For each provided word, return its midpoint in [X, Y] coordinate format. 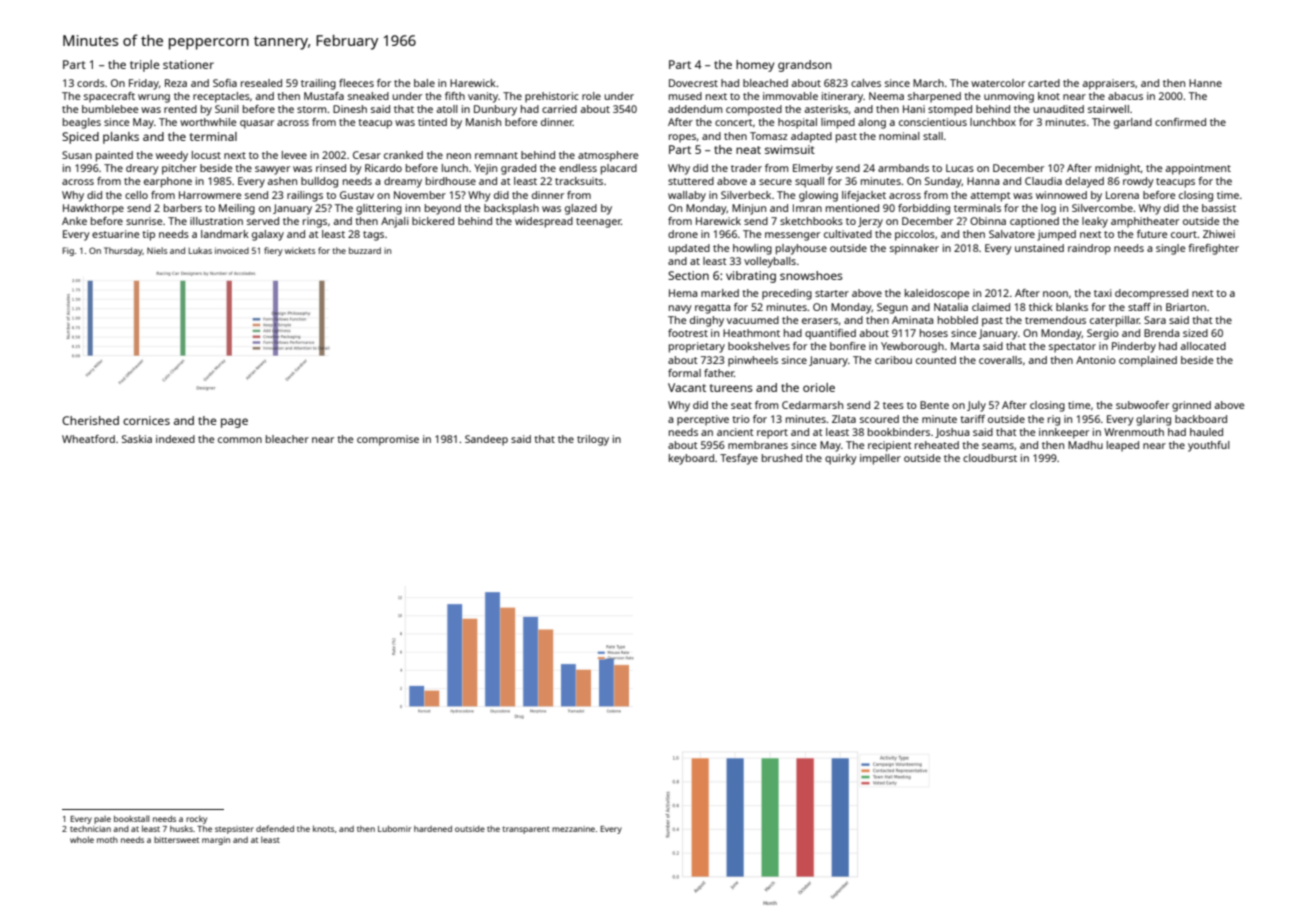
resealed [261, 83]
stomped [950, 110]
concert [734, 122]
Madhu [1085, 445]
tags [373, 236]
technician [90, 829]
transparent [526, 830]
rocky [196, 819]
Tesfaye [739, 459]
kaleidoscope [937, 294]
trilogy [593, 440]
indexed [175, 439]
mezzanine [573, 829]
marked [720, 293]
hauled [1206, 432]
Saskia [137, 439]
